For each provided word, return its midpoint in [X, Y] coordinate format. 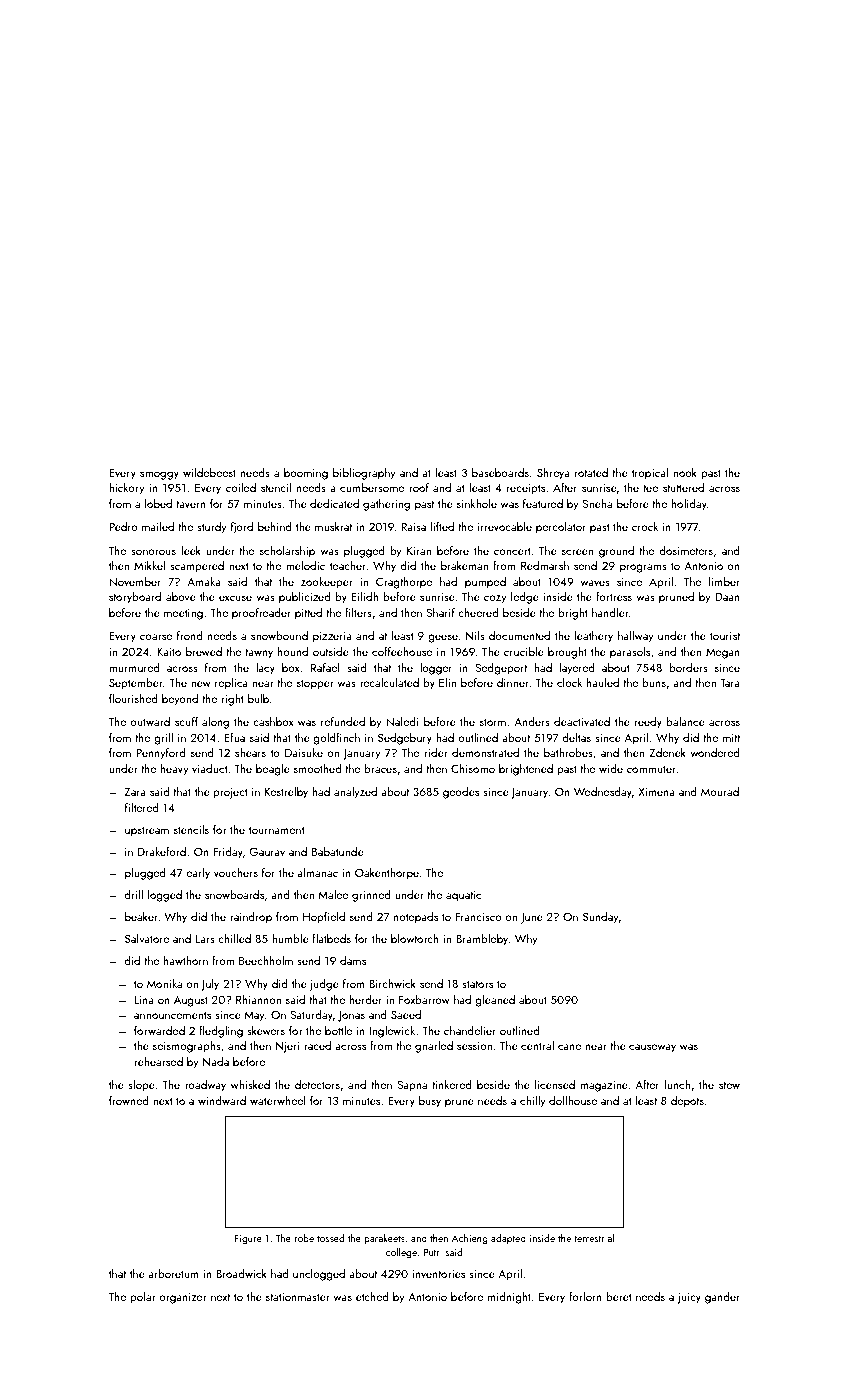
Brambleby [482, 940]
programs [643, 568]
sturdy [211, 528]
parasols [630, 653]
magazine [604, 1086]
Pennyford [161, 754]
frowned [129, 1100]
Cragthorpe [404, 583]
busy [430, 1102]
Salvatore [147, 938]
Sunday [600, 918]
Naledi [402, 721]
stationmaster [298, 1297]
